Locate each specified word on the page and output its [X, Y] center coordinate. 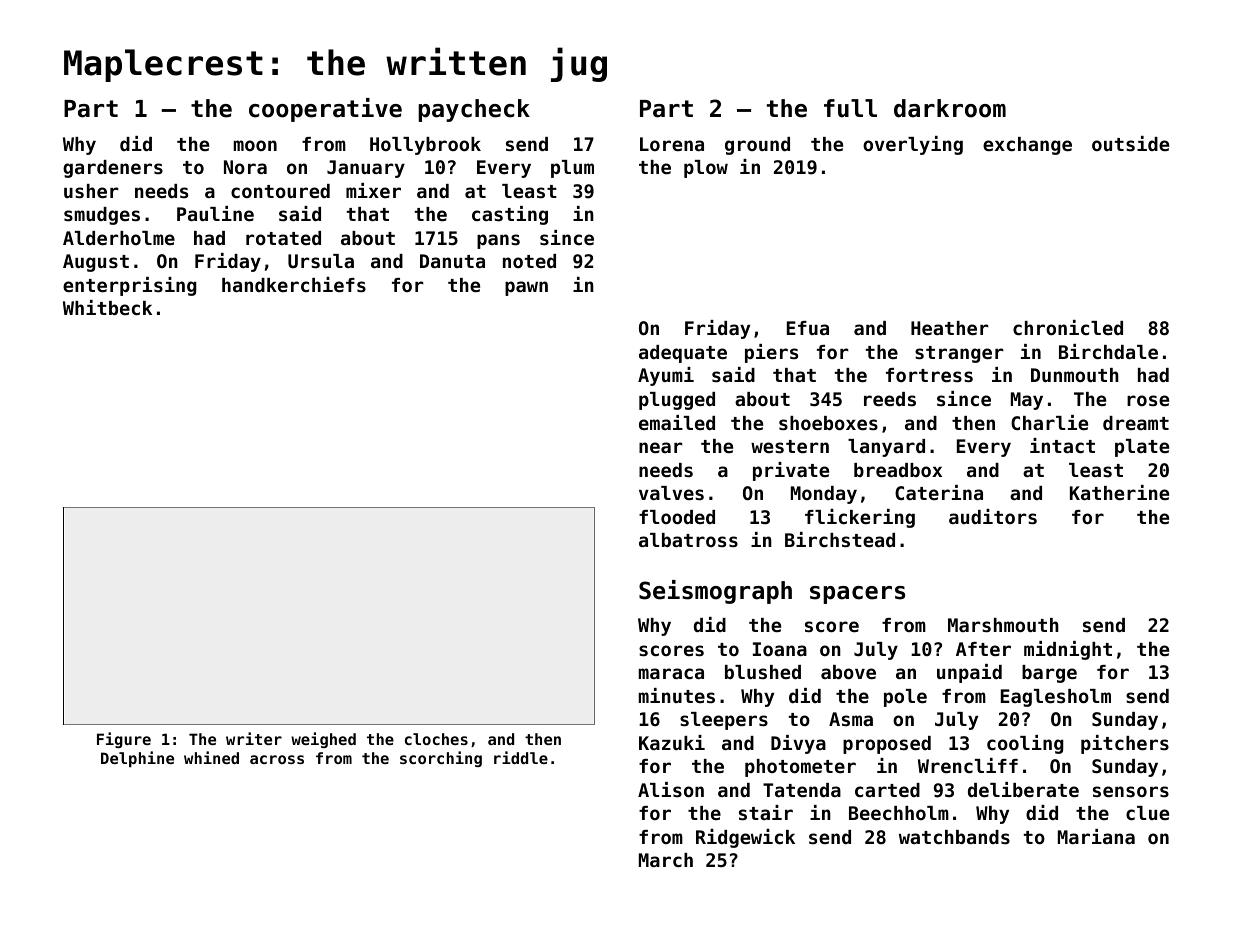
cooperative [325, 110]
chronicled [1068, 327]
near [661, 447]
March [666, 860]
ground [757, 146]
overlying [913, 145]
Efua [808, 328]
